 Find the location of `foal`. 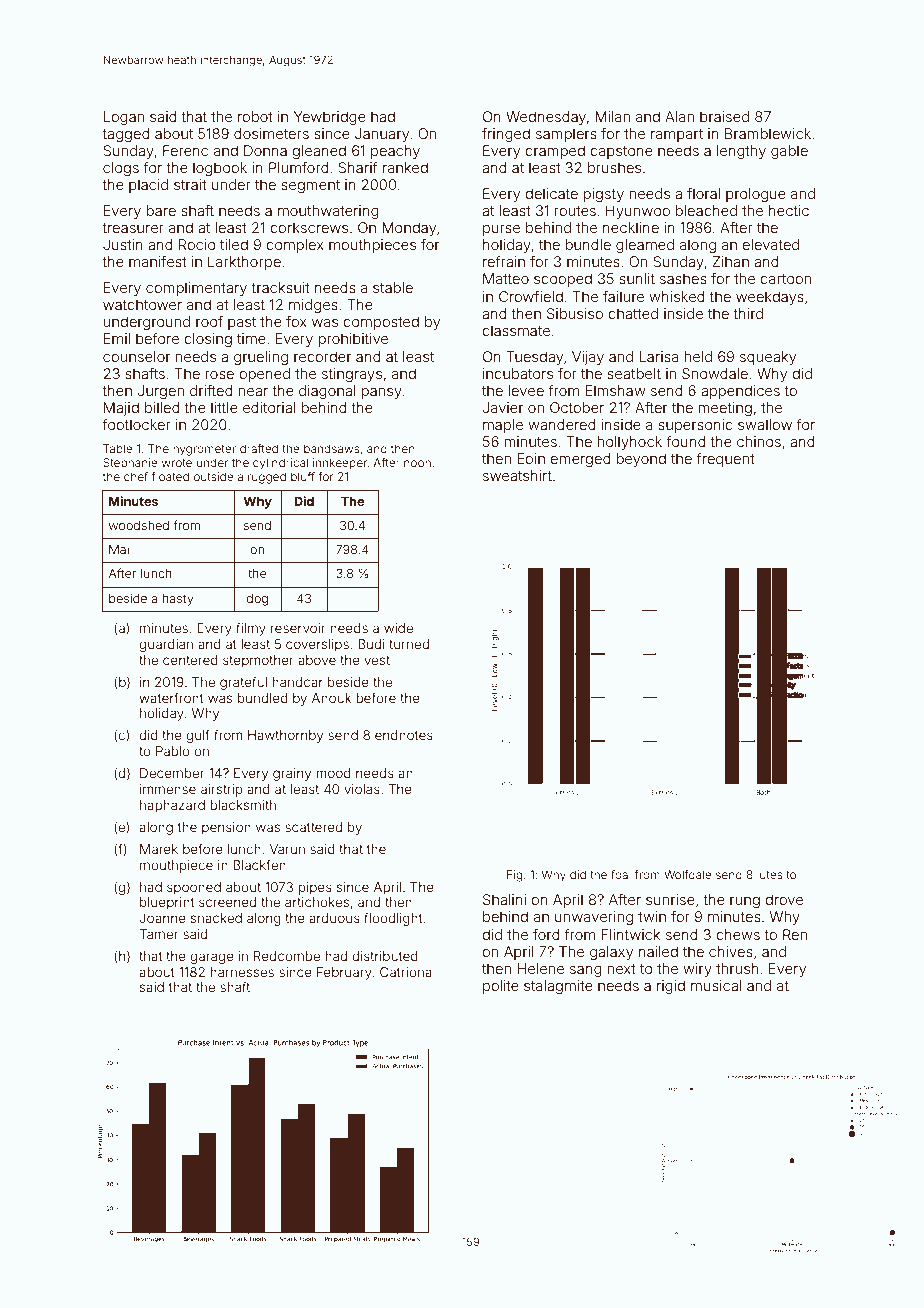

foal is located at coordinates (621, 874).
